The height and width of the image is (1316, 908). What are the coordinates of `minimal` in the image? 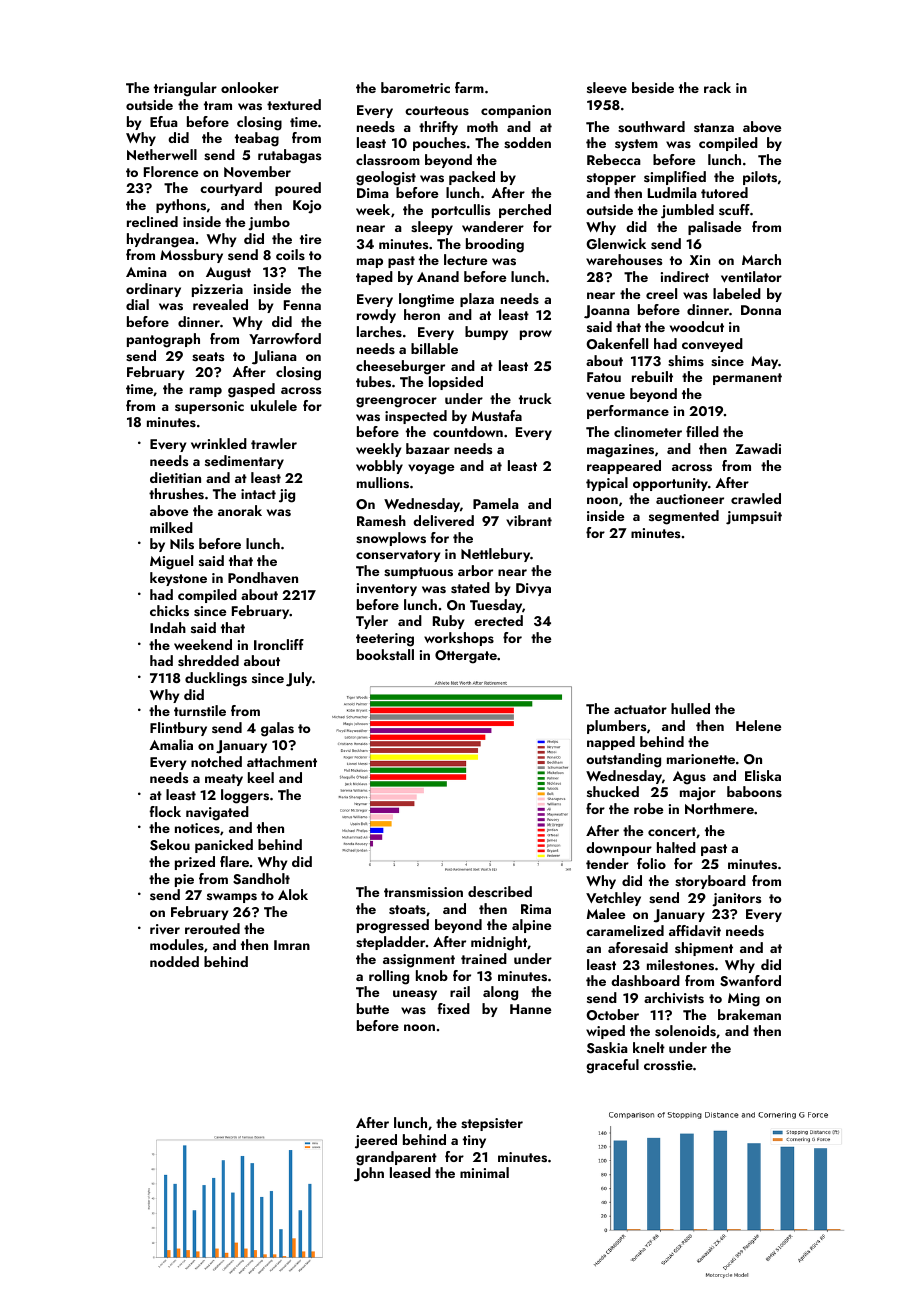 It's located at (484, 1172).
